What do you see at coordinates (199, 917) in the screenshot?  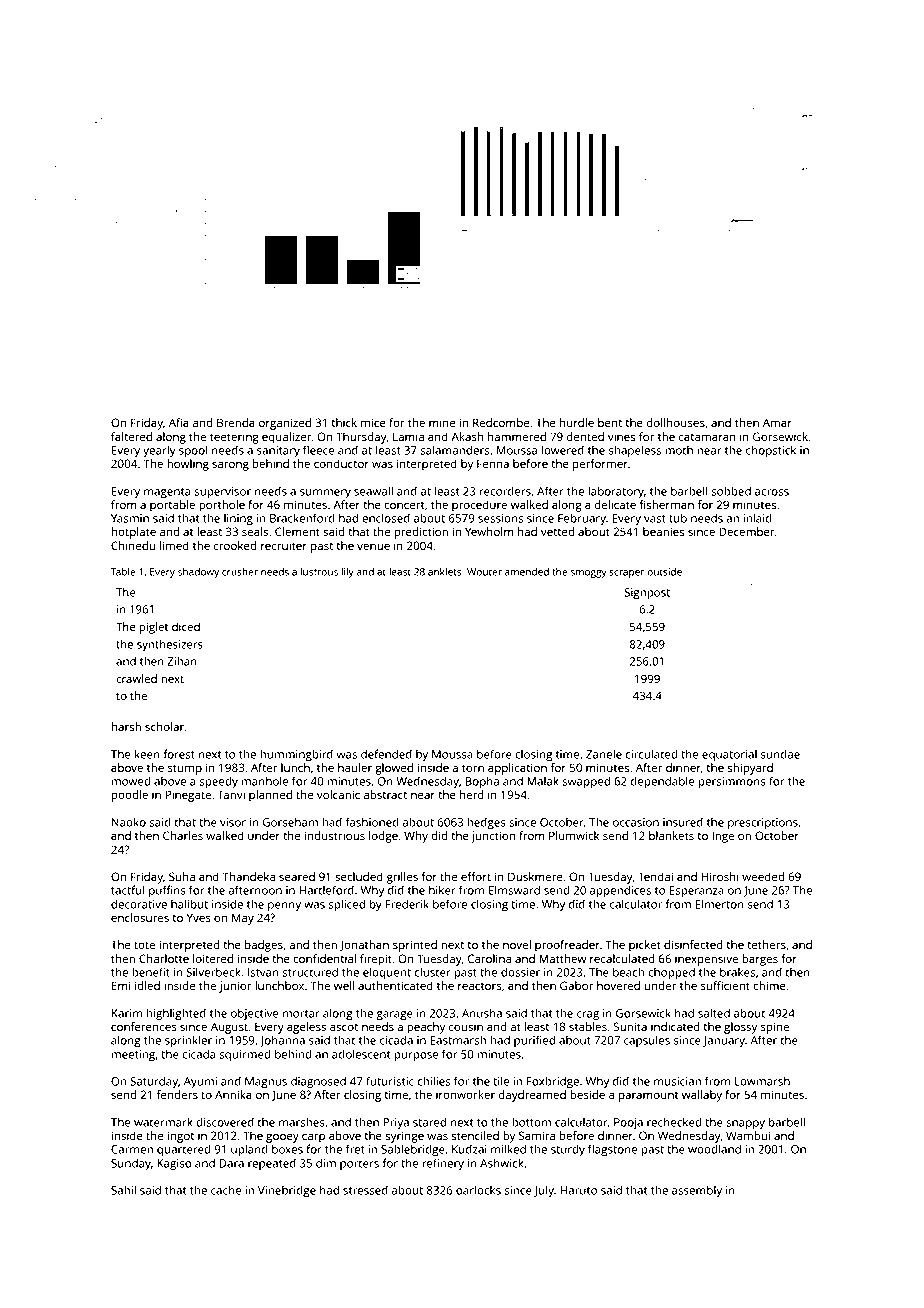 I see `Yves` at bounding box center [199, 917].
